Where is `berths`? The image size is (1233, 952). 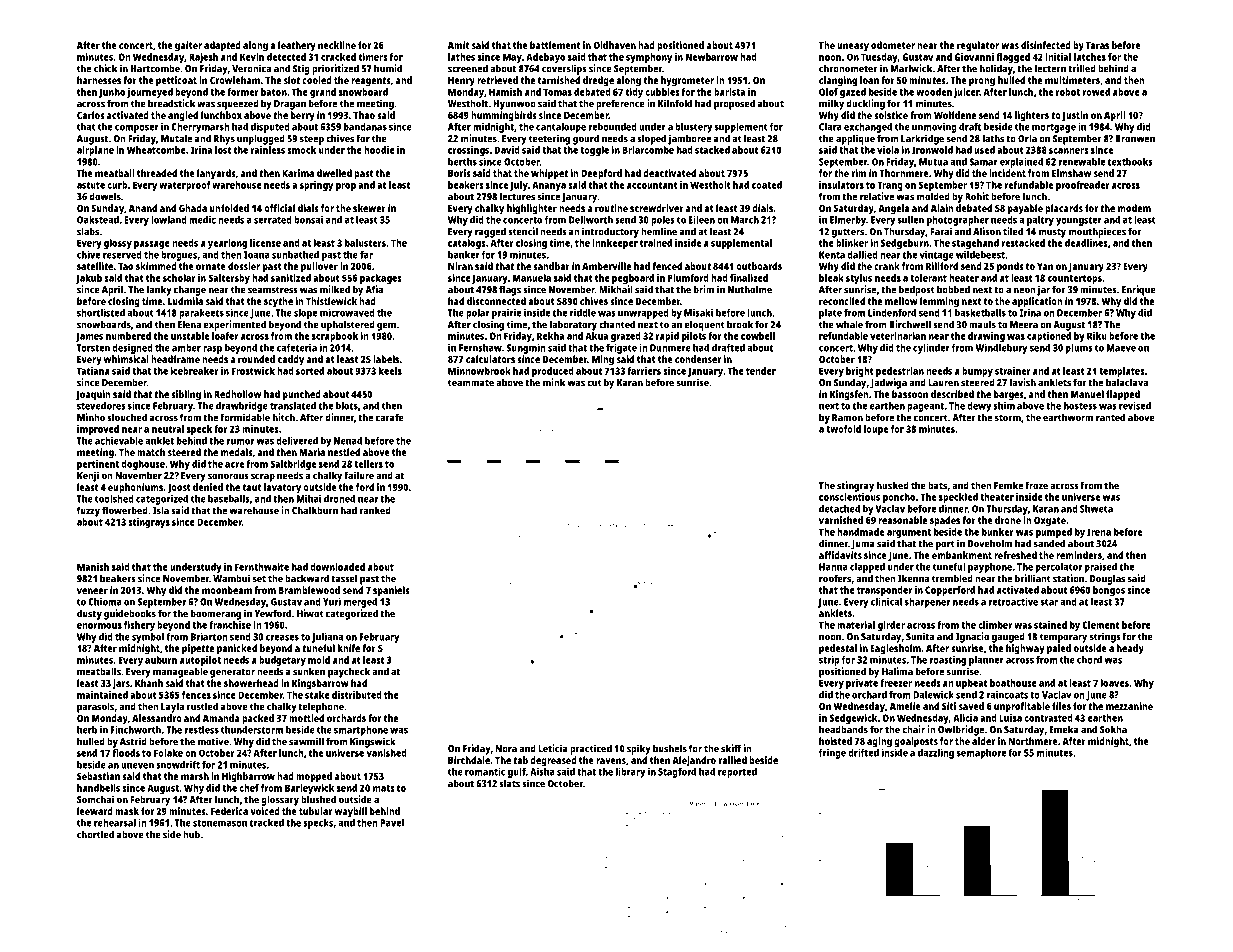 berths is located at coordinates (462, 162).
